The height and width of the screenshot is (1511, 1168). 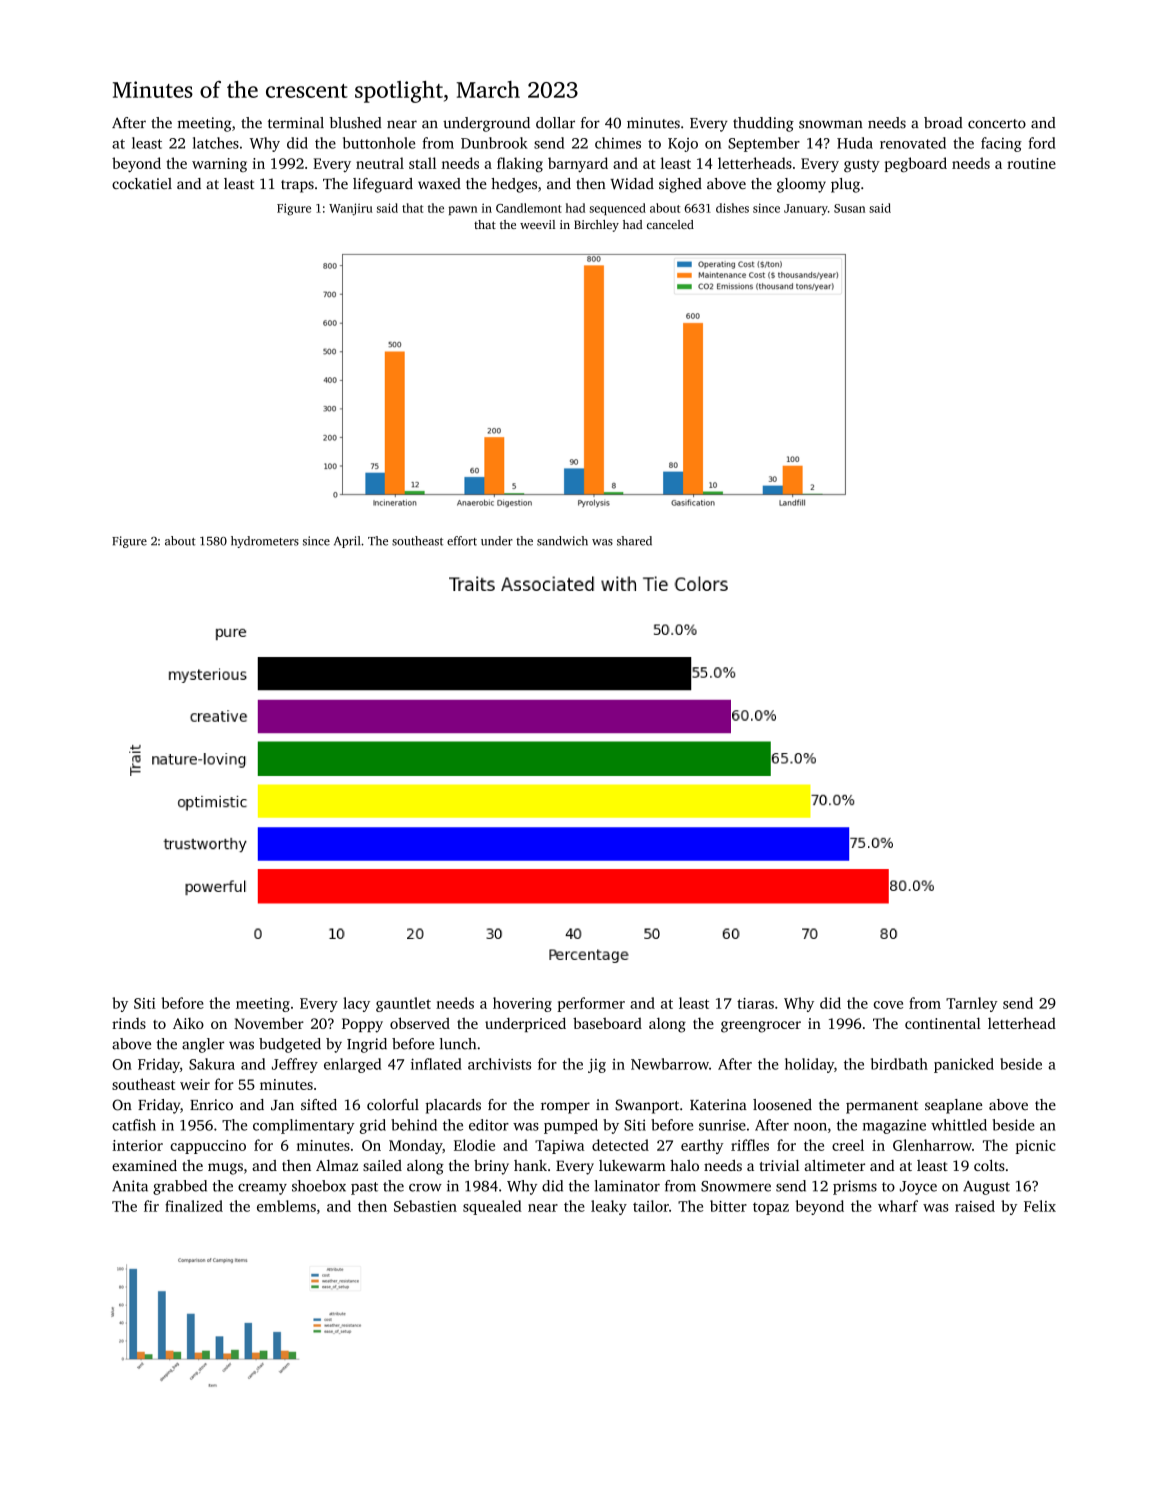 I want to click on shared, so click(x=634, y=541).
